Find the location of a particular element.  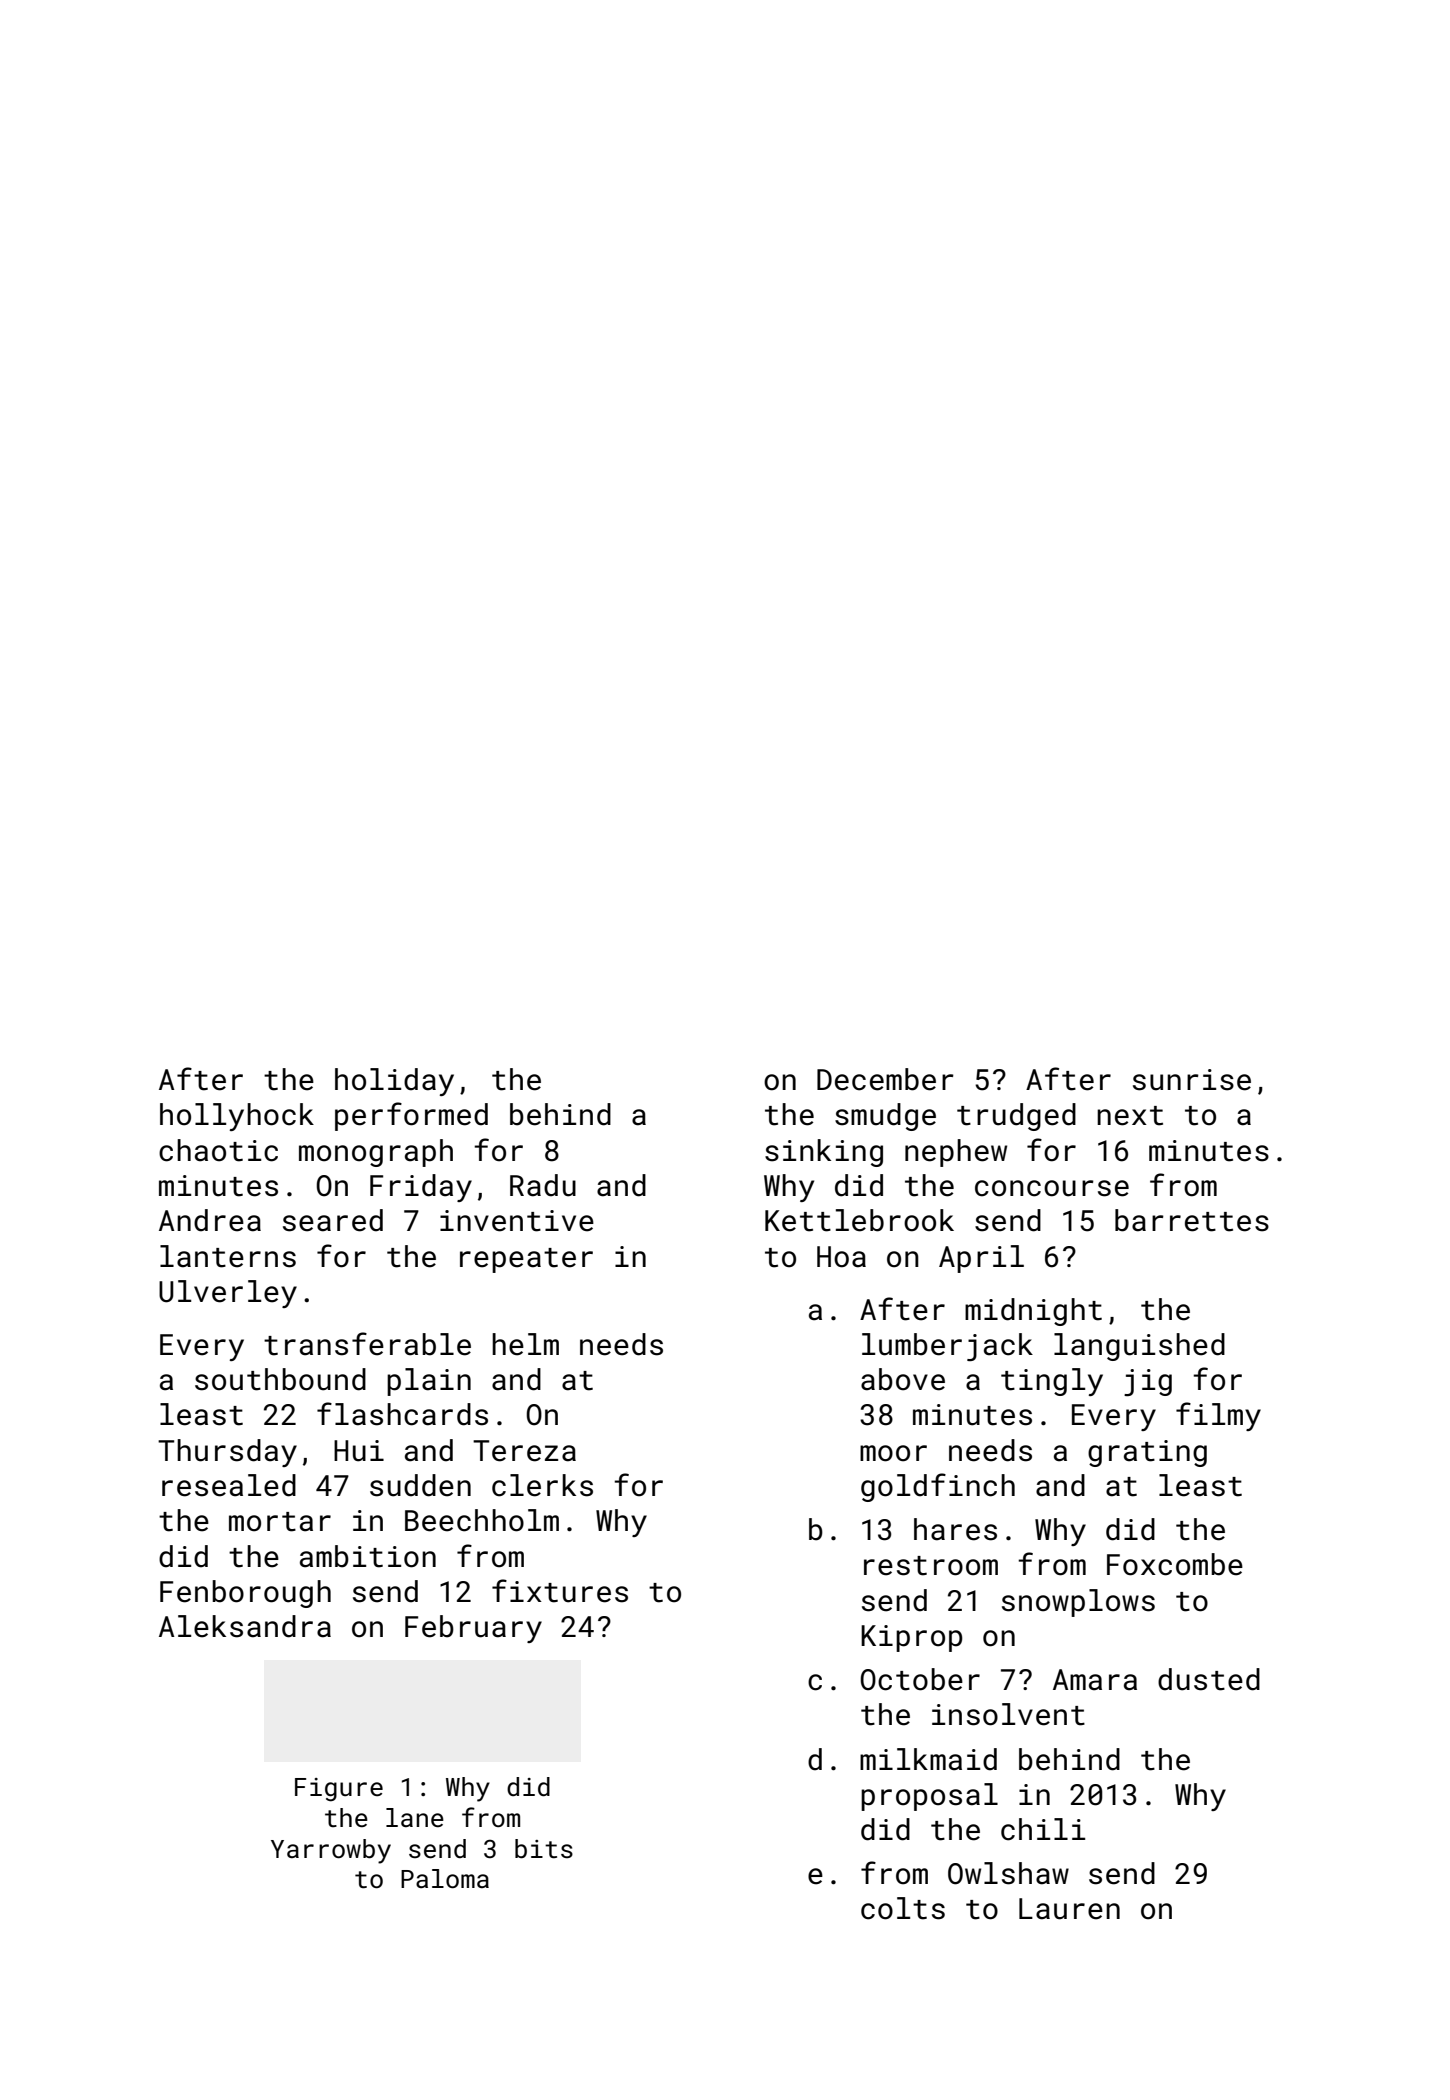

October is located at coordinates (920, 1679).
